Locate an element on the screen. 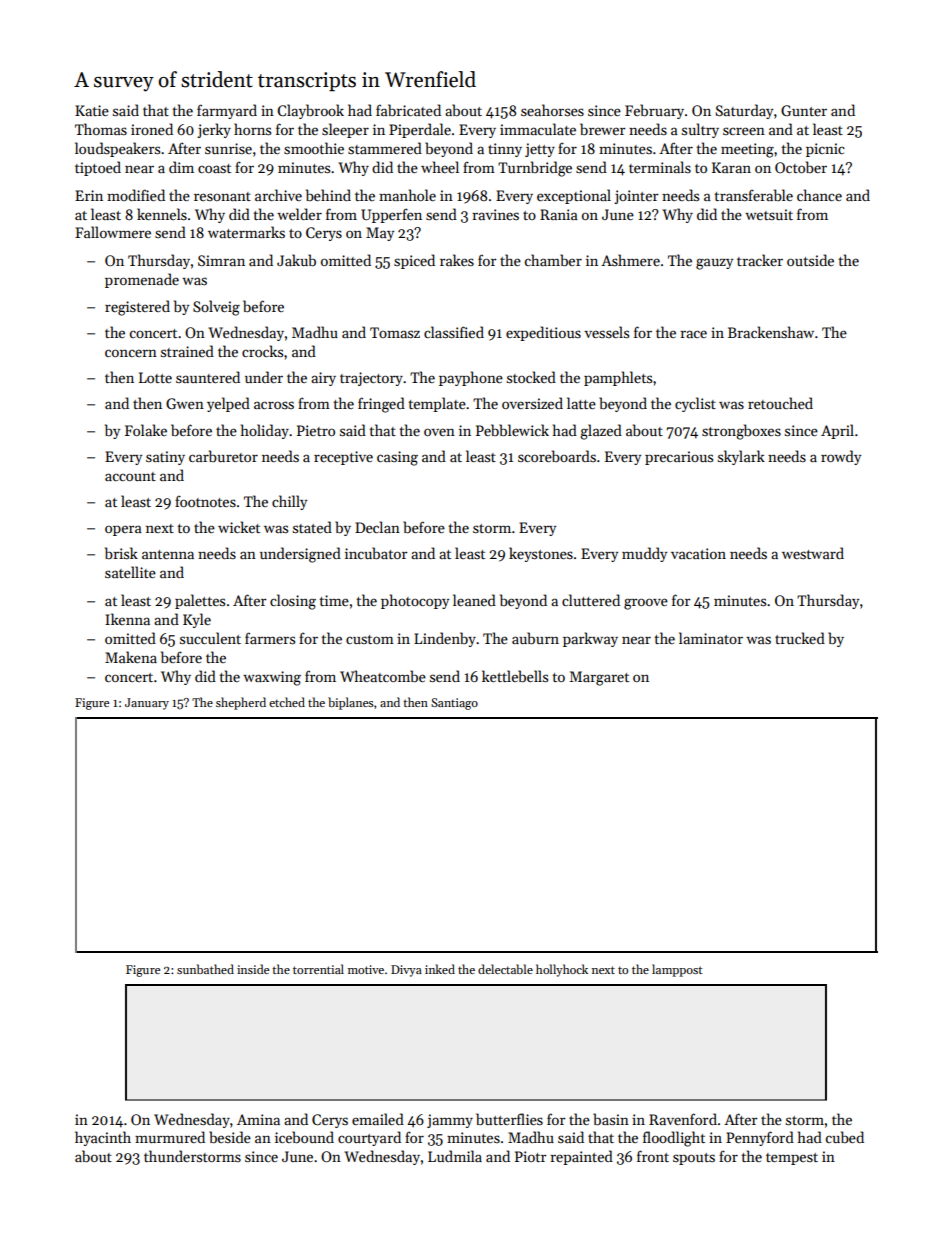 Image resolution: width=952 pixels, height=1233 pixels. tiptoed is located at coordinates (98, 168).
